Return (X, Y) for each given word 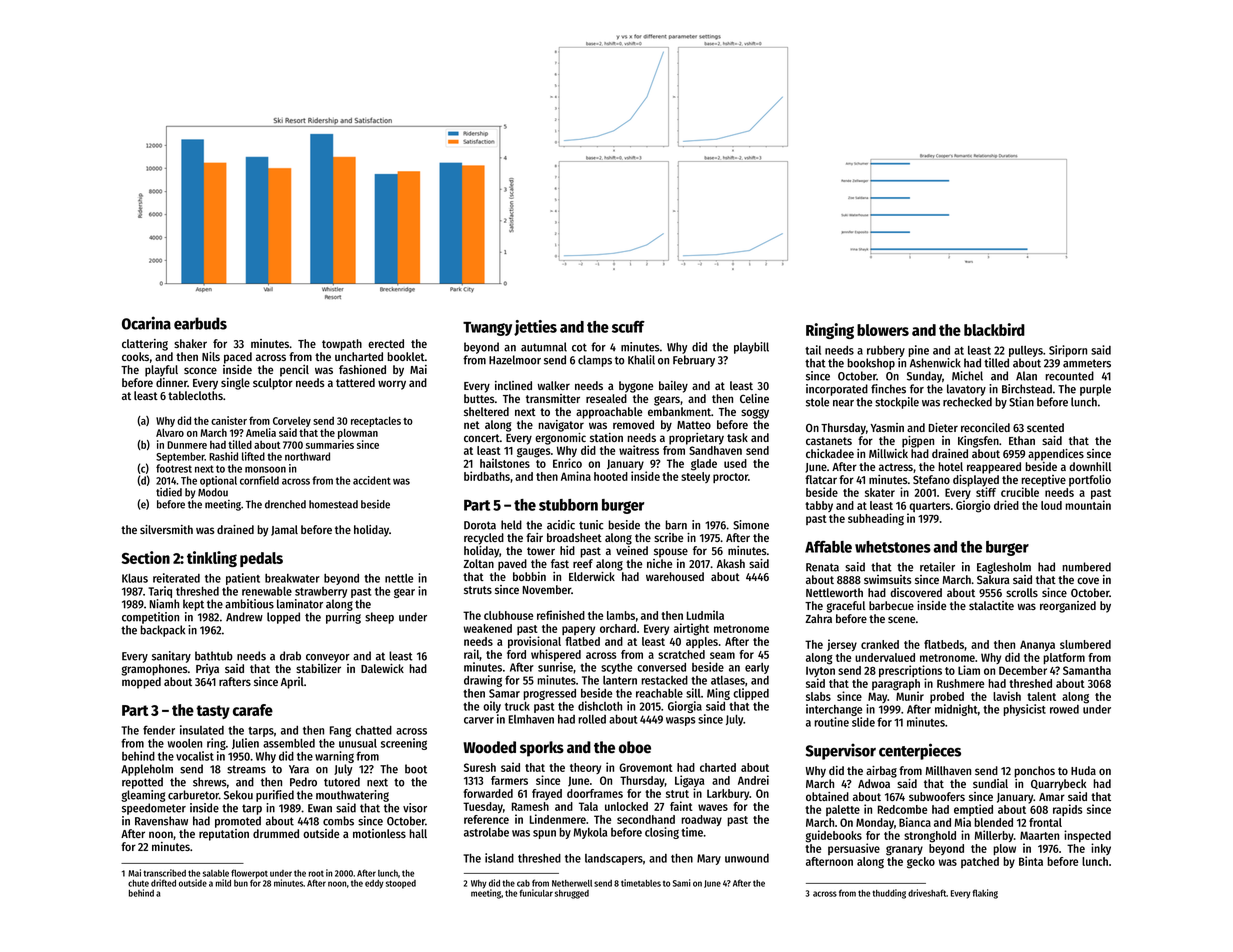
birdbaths (487, 476)
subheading (876, 519)
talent (1041, 696)
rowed (1064, 709)
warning (334, 757)
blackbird (994, 329)
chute (138, 883)
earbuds (200, 323)
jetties (535, 328)
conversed (661, 667)
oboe (635, 747)
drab (290, 656)
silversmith (166, 529)
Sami (682, 883)
